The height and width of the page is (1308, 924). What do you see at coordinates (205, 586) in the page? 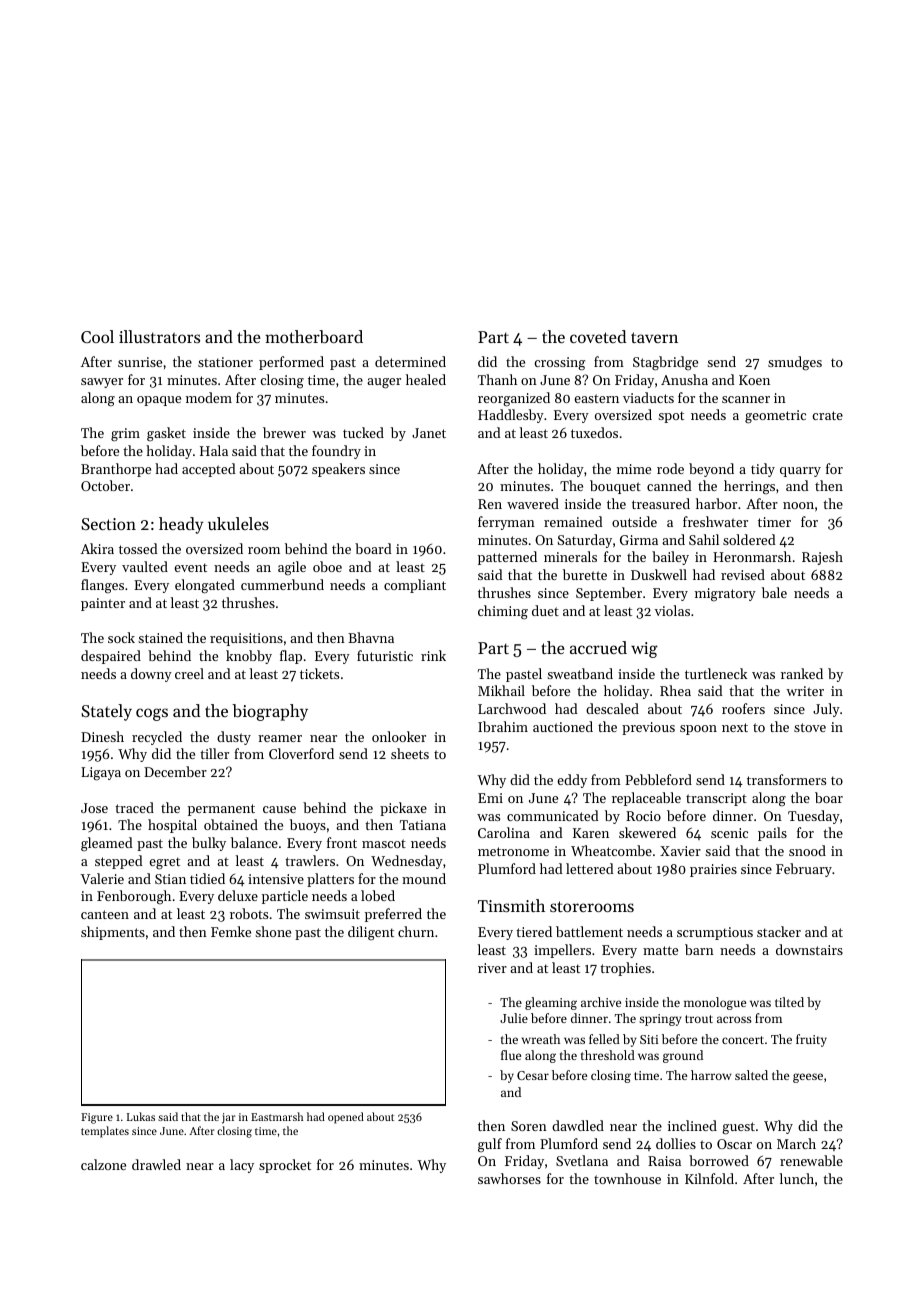
I see `elongated` at bounding box center [205, 586].
